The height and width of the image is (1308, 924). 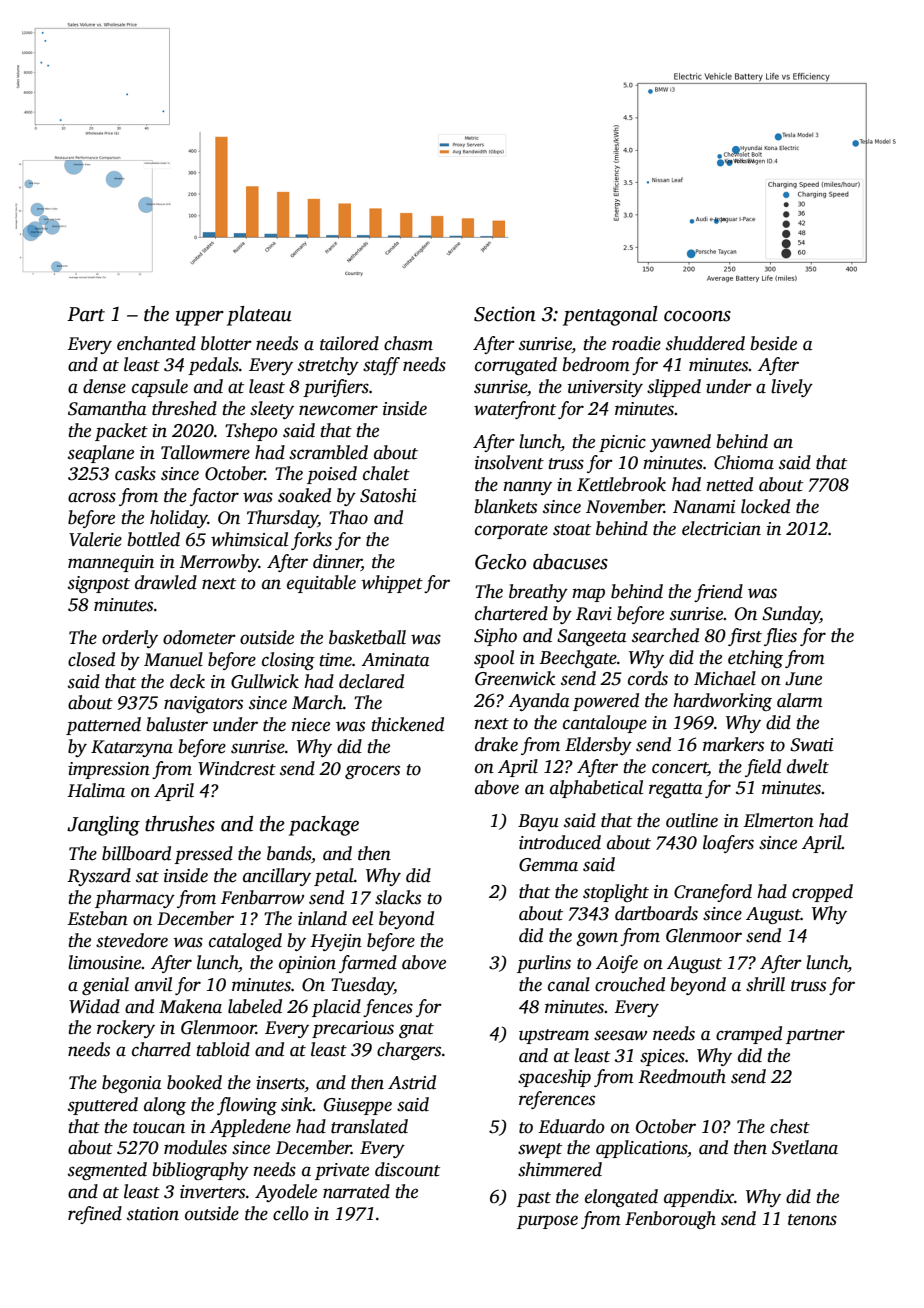 I want to click on thickened, so click(x=407, y=724).
